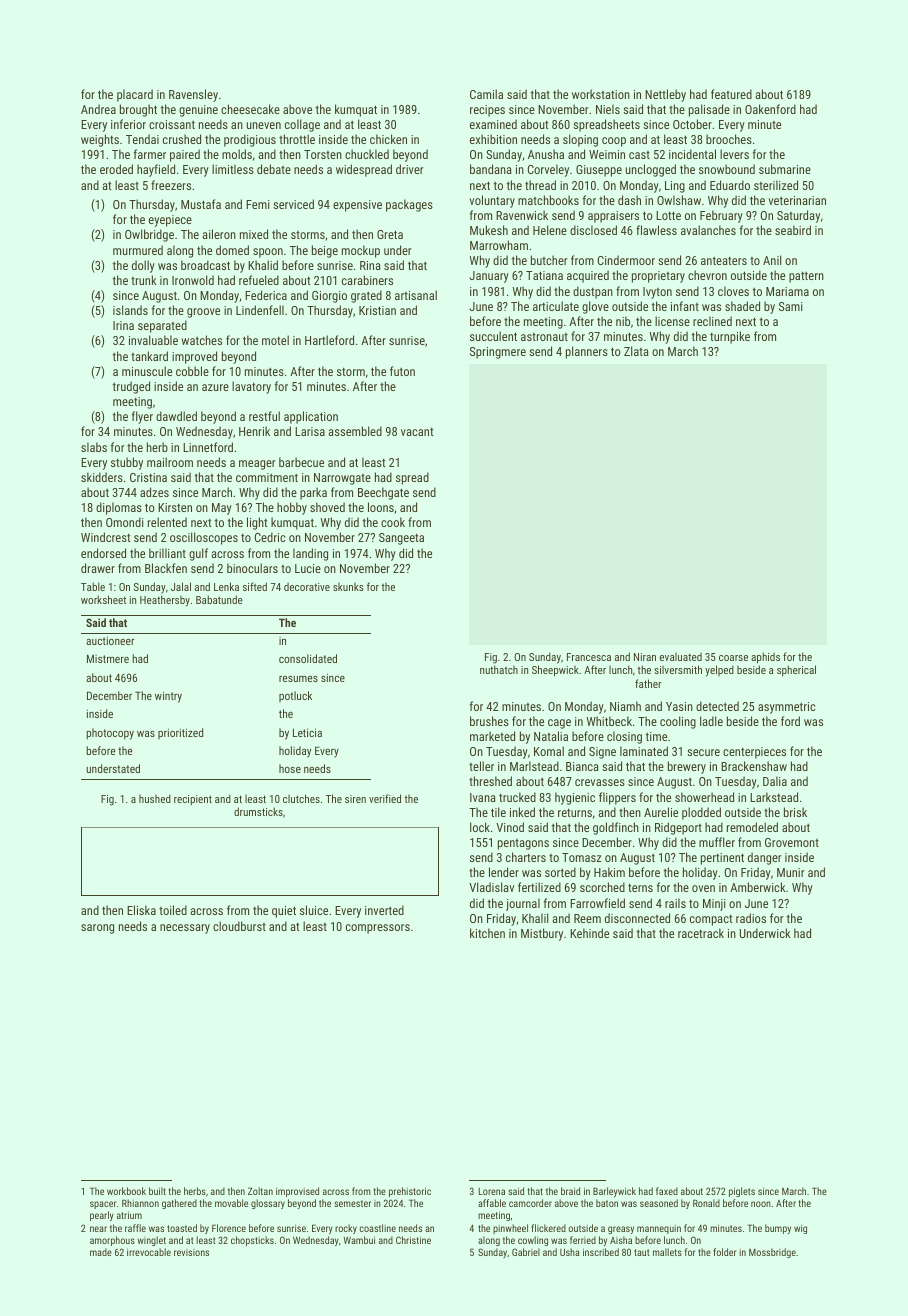 This page has height=1316, width=908. What do you see at coordinates (103, 1205) in the page?
I see `spacer` at bounding box center [103, 1205].
